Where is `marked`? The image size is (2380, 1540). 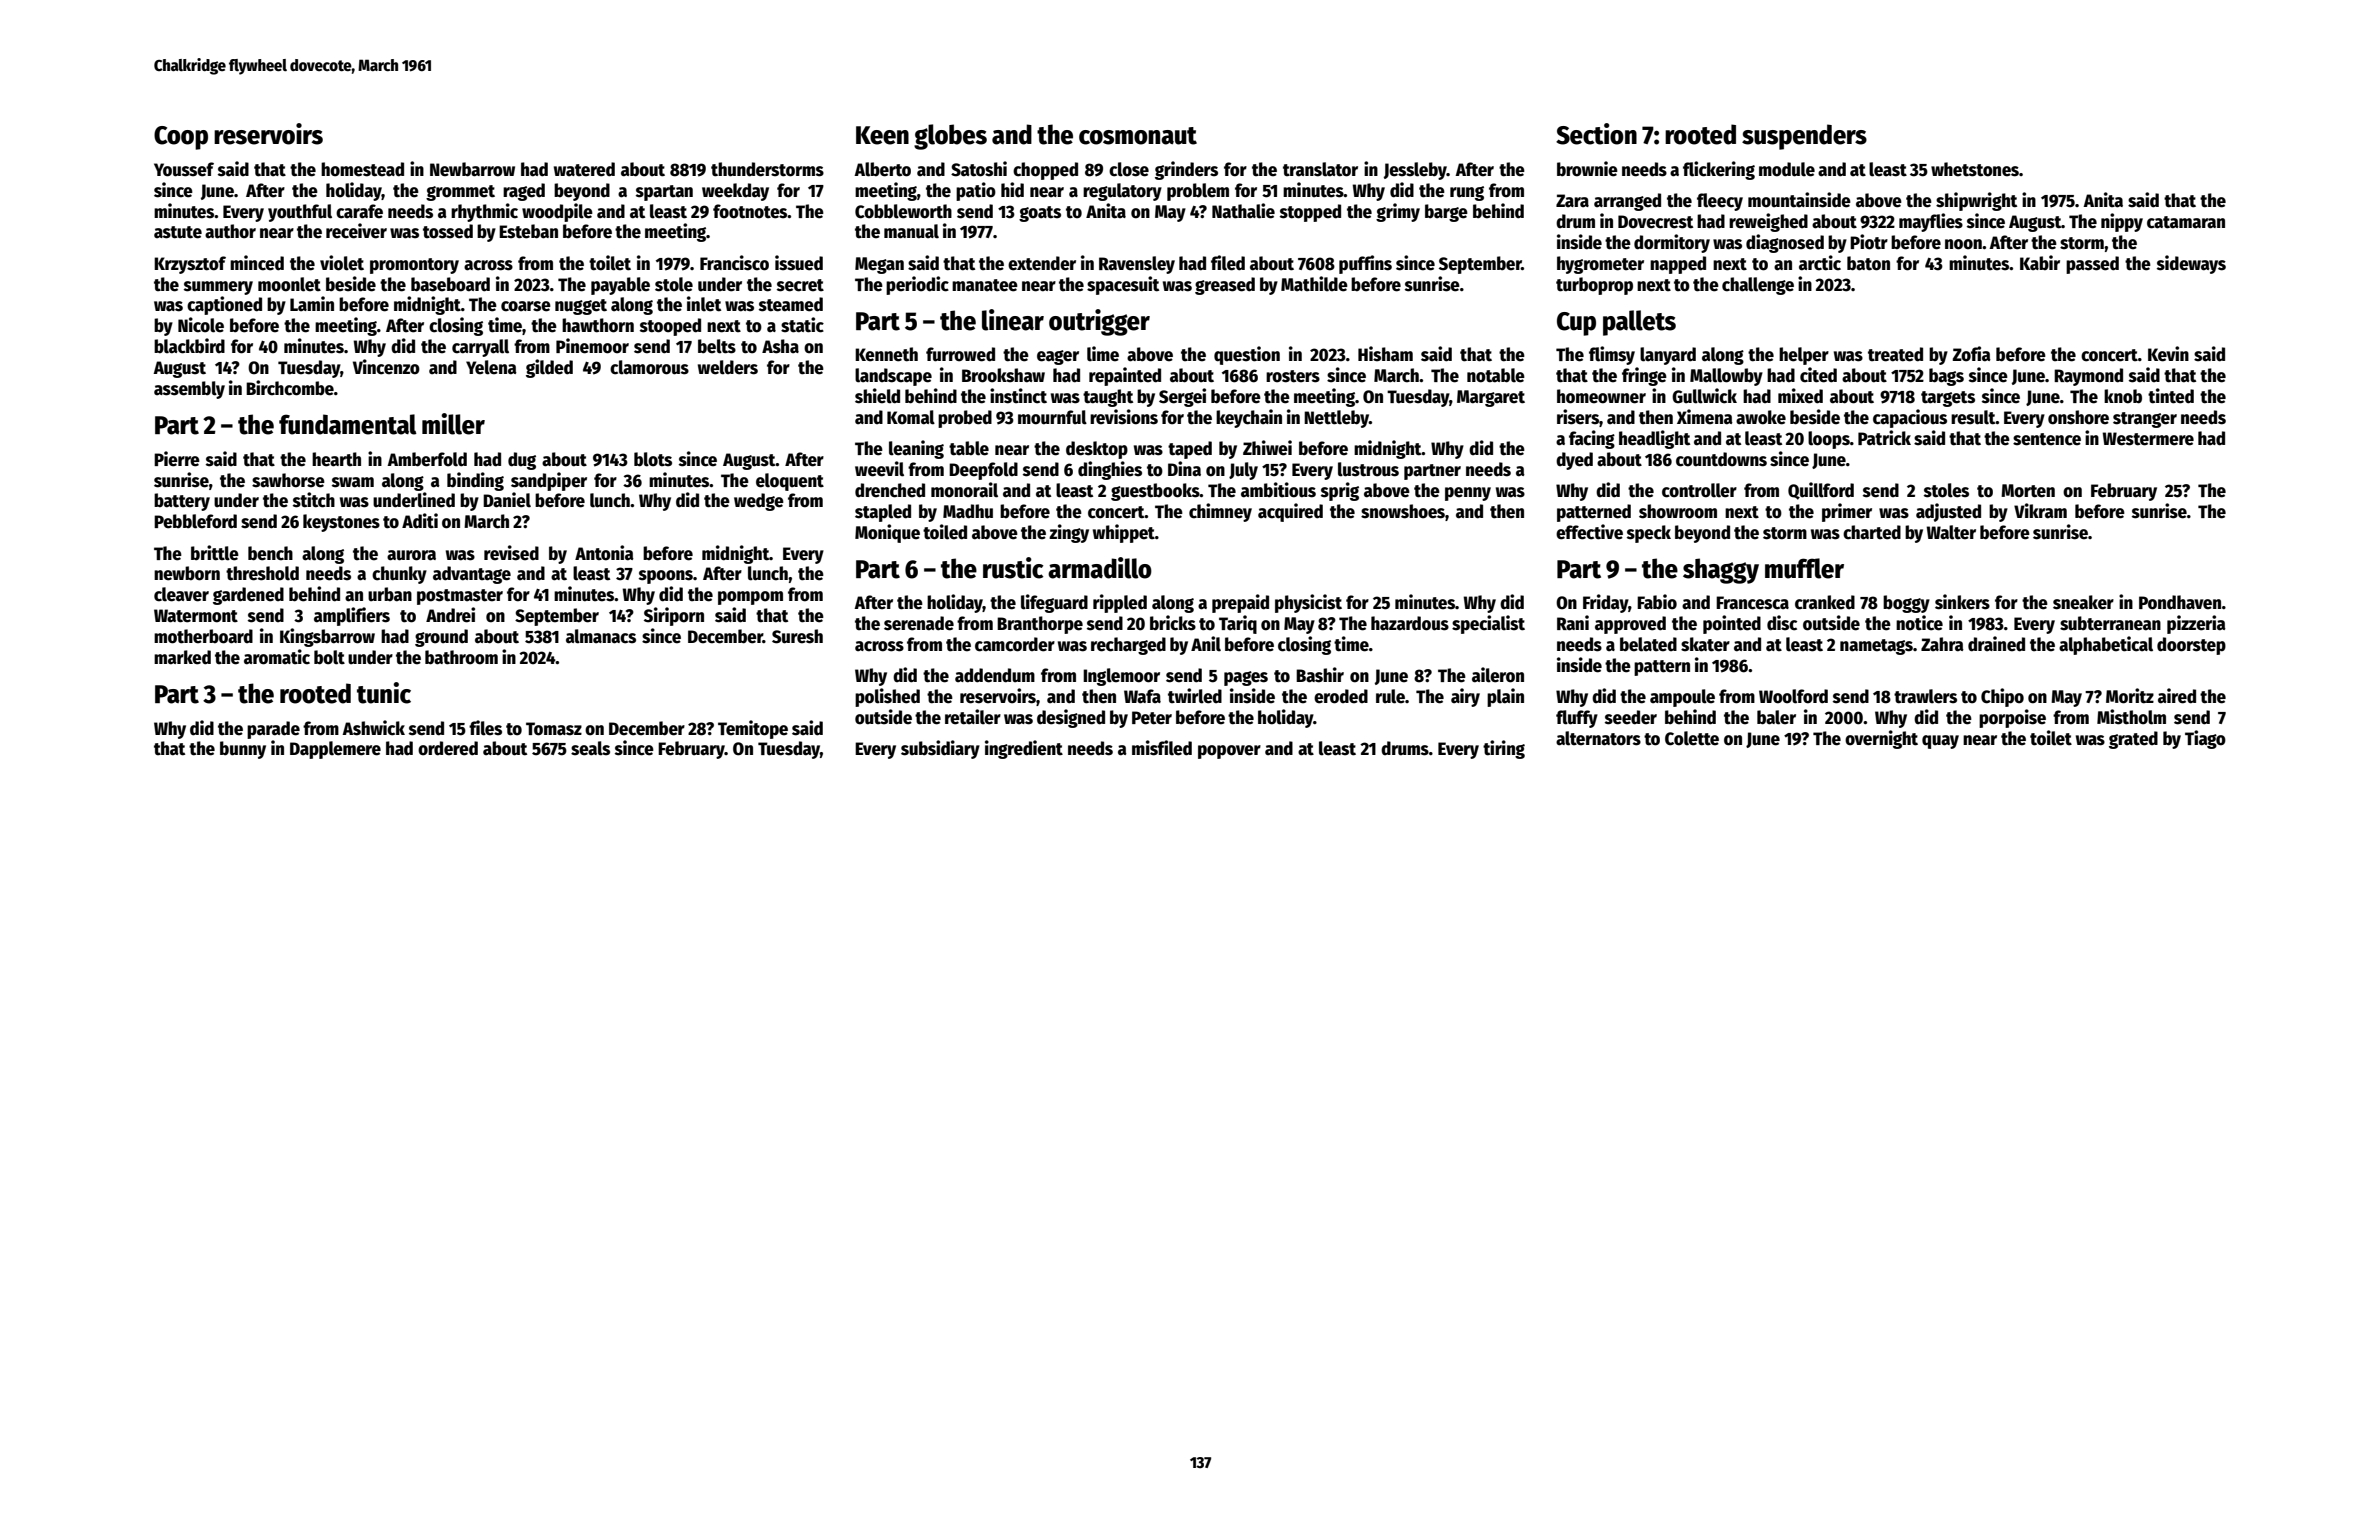 marked is located at coordinates (182, 657).
